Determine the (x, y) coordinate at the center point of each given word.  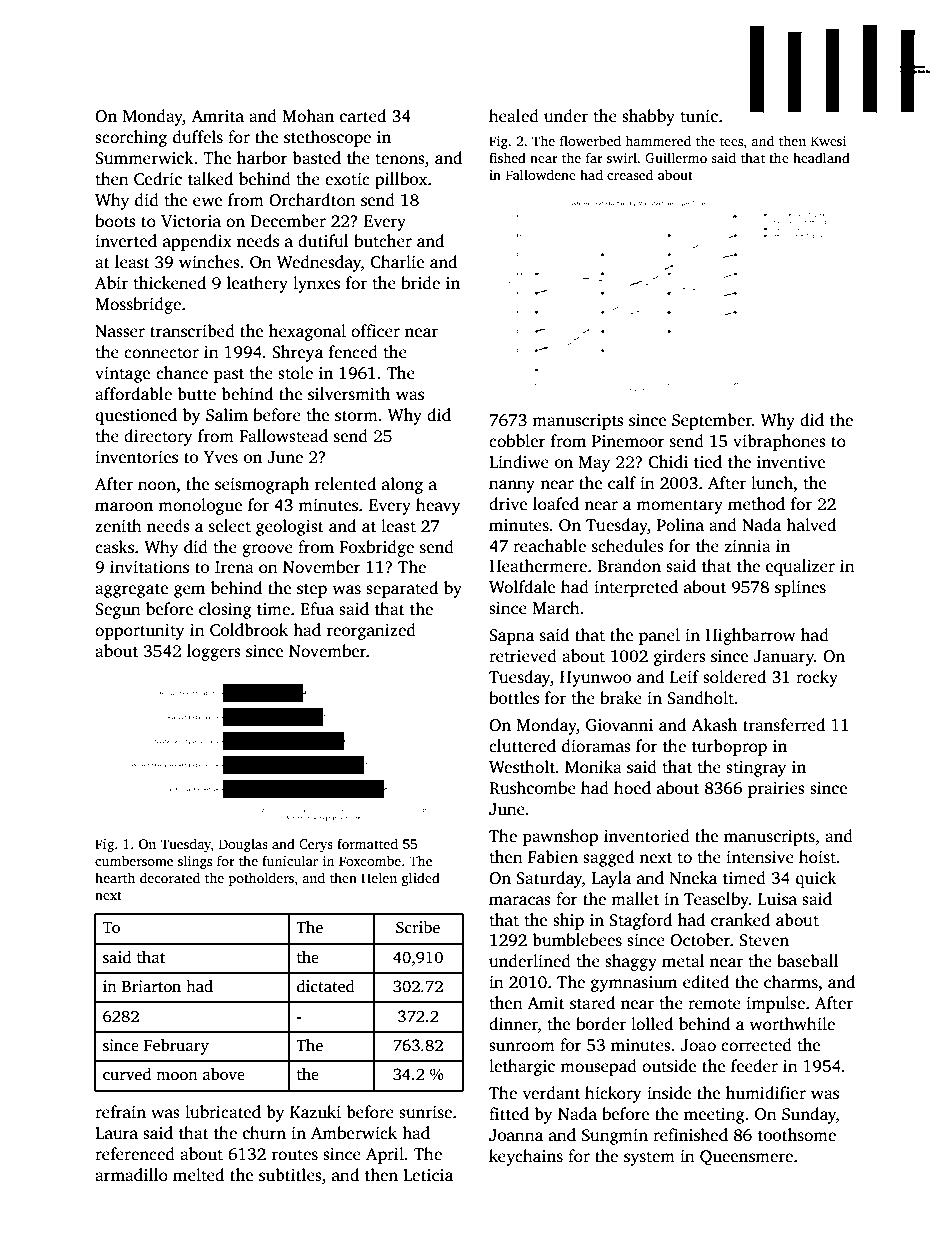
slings (195, 862)
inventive (791, 462)
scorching (131, 138)
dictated (326, 986)
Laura (116, 1133)
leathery (257, 284)
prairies (776, 790)
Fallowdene (541, 174)
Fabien (553, 857)
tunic (699, 116)
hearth (115, 877)
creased (630, 174)
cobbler (517, 441)
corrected (756, 1045)
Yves (221, 457)
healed (514, 116)
